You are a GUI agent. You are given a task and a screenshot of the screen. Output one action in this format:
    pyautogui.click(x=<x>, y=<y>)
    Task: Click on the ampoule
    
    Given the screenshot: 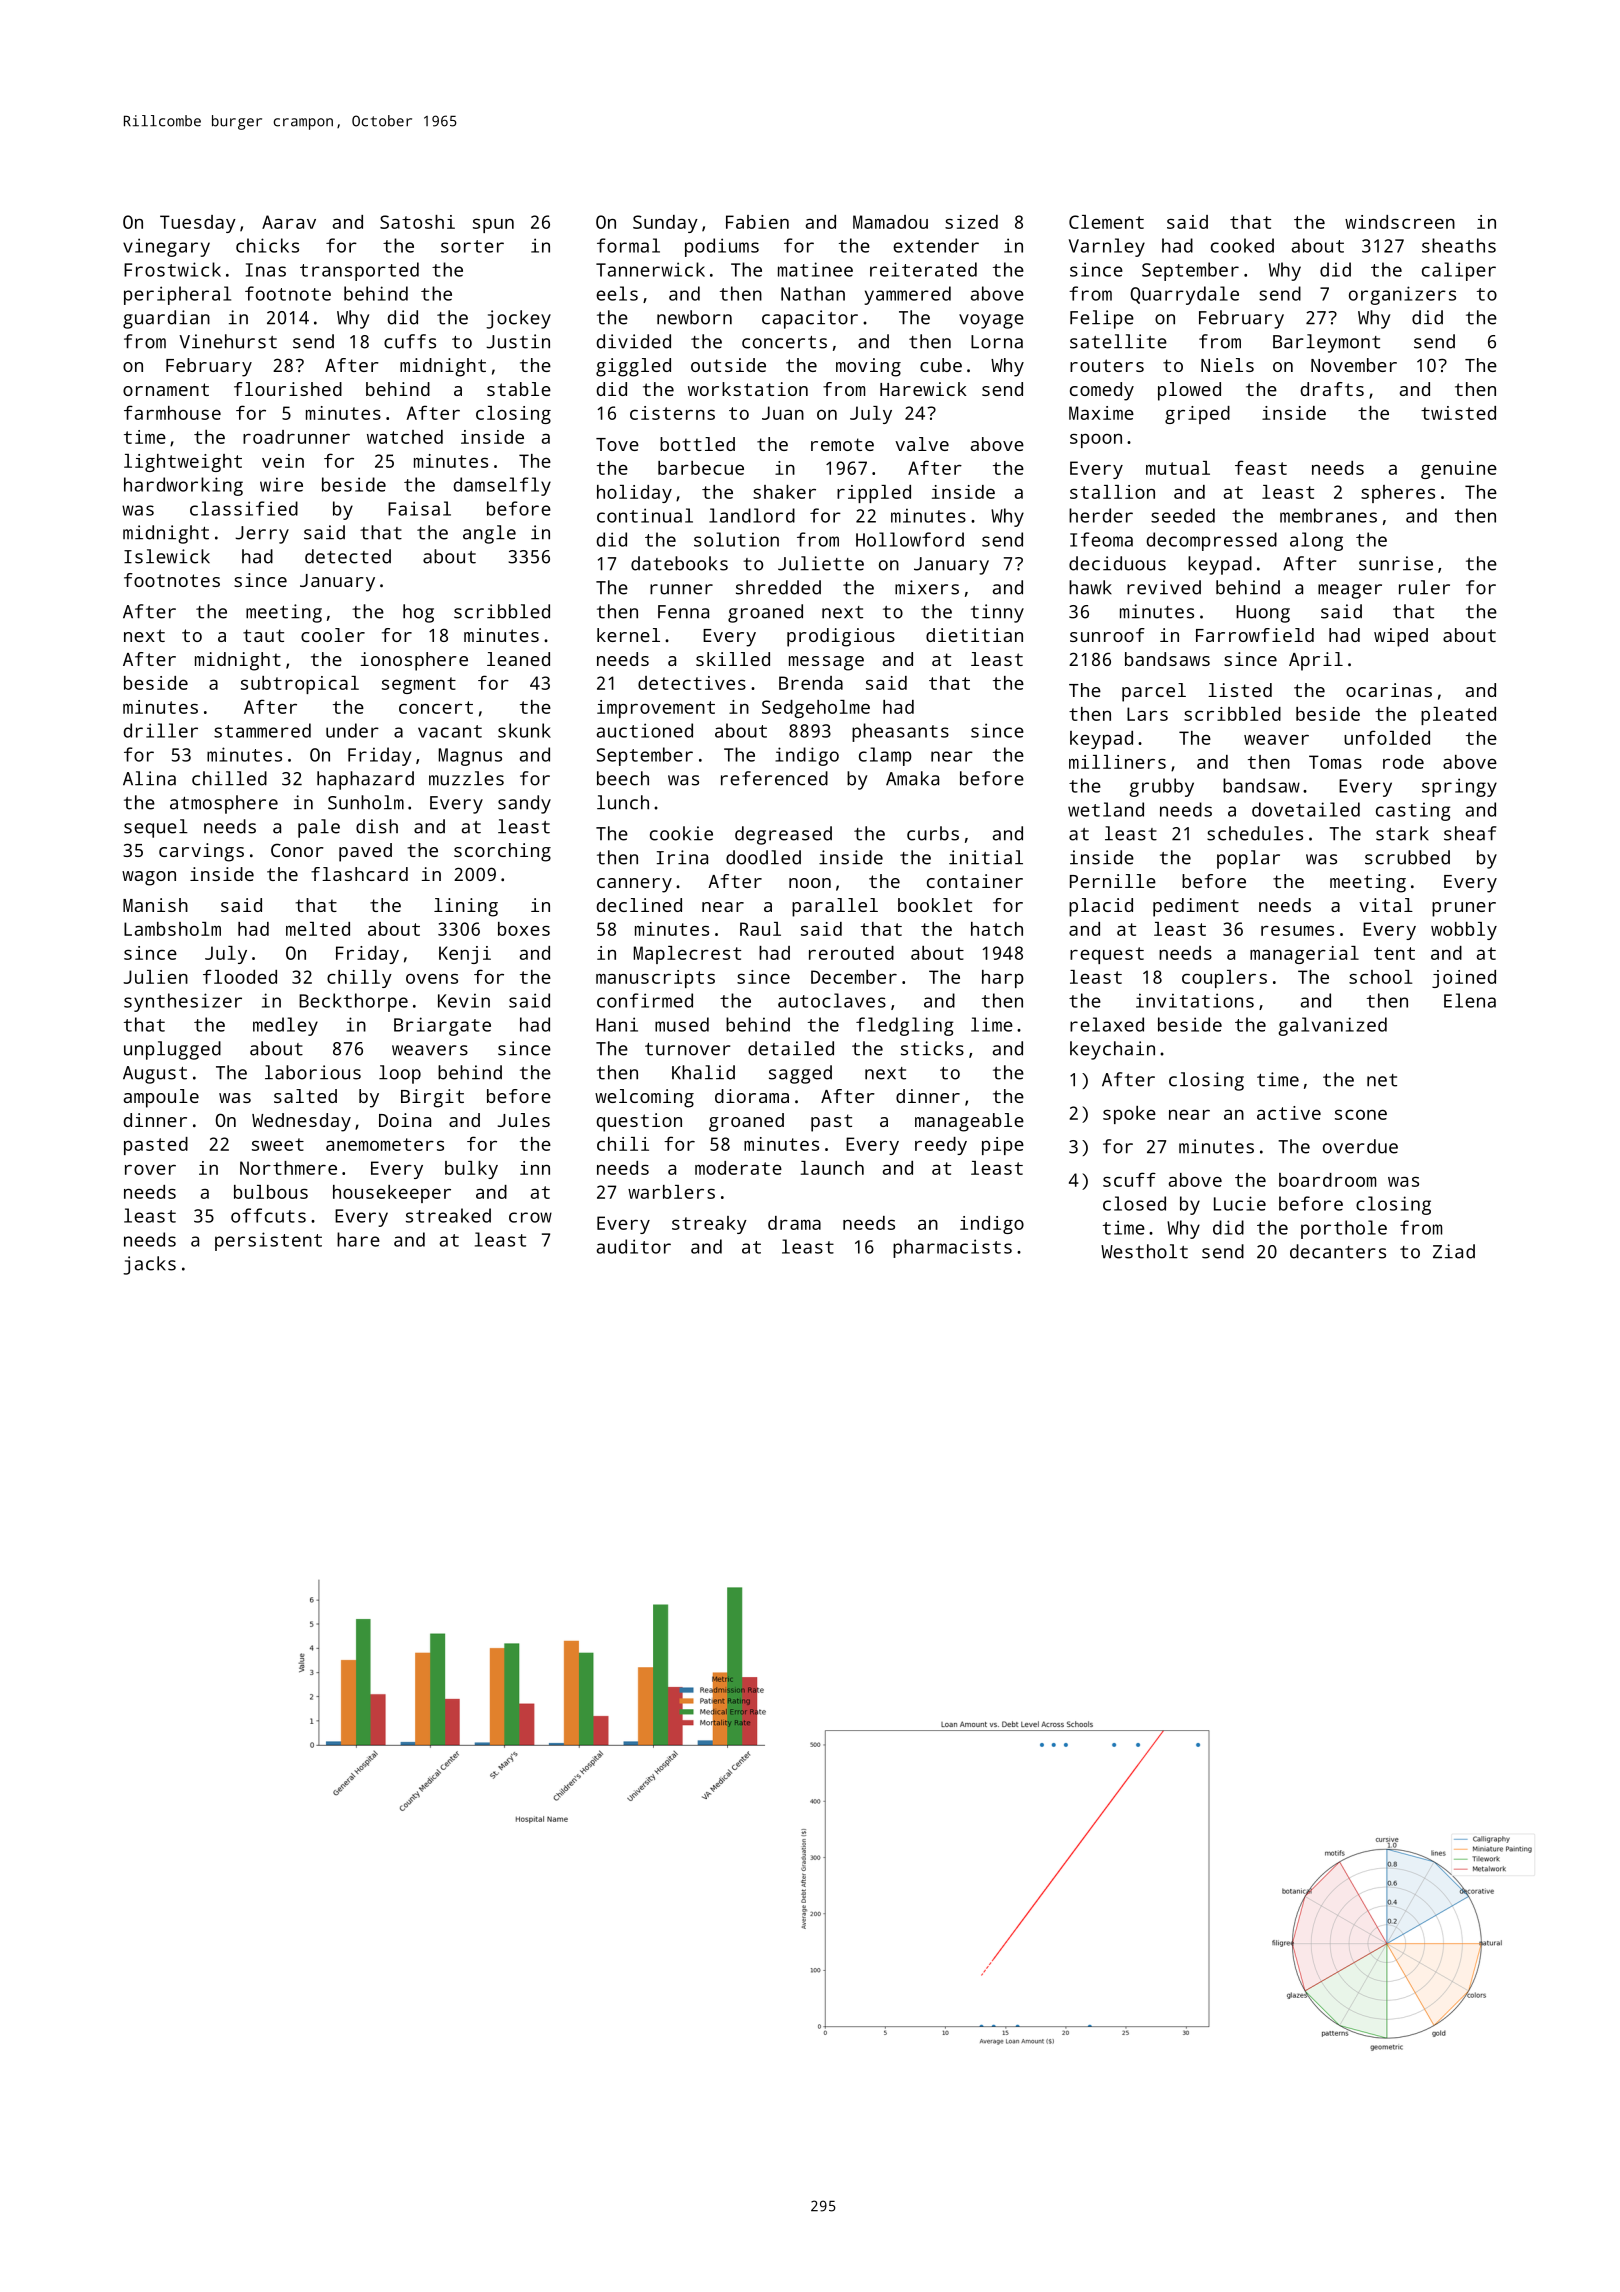 What is the action you would take?
    pyautogui.click(x=161, y=1098)
